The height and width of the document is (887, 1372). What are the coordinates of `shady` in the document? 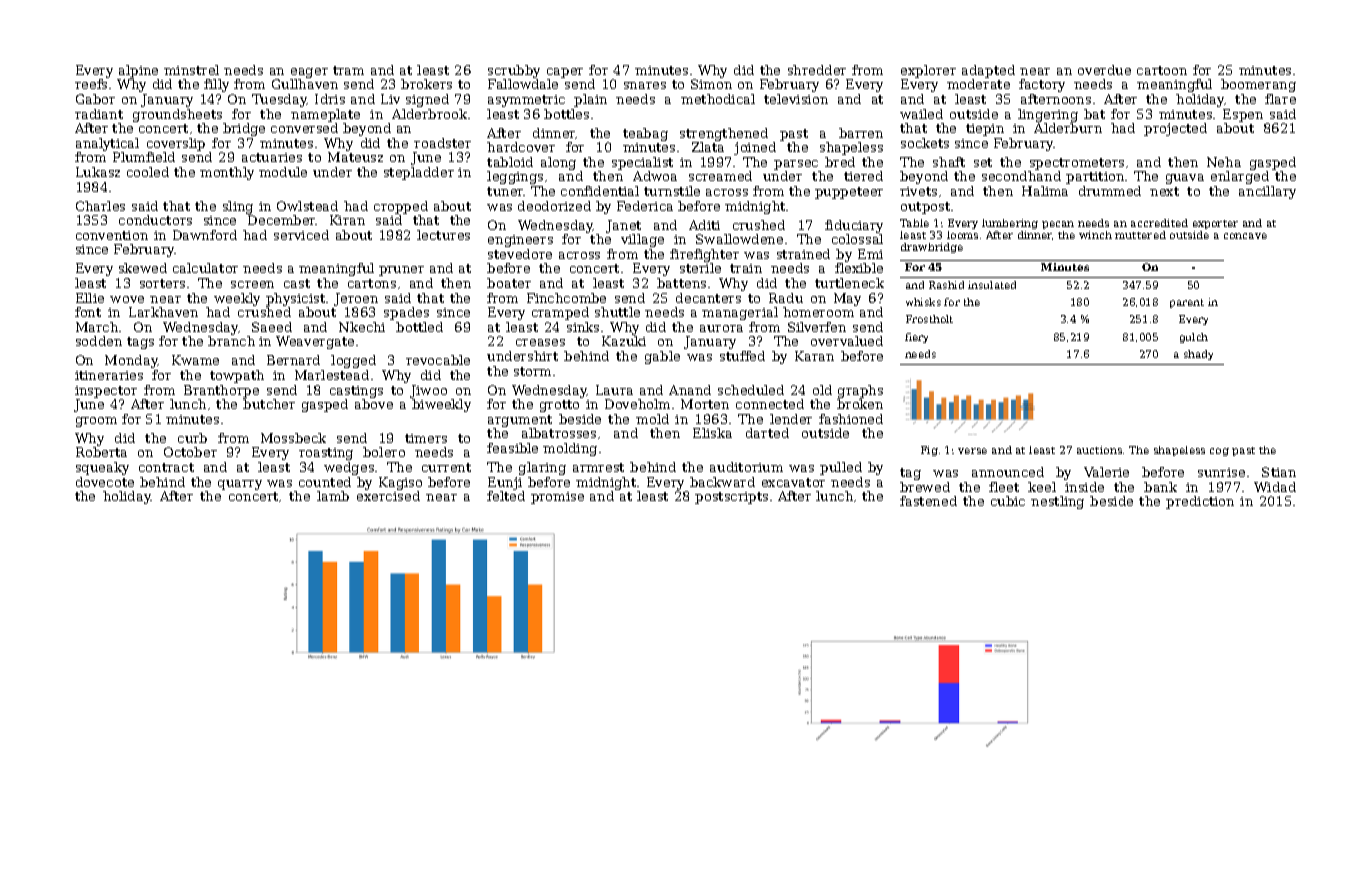 It's located at (1198, 355).
